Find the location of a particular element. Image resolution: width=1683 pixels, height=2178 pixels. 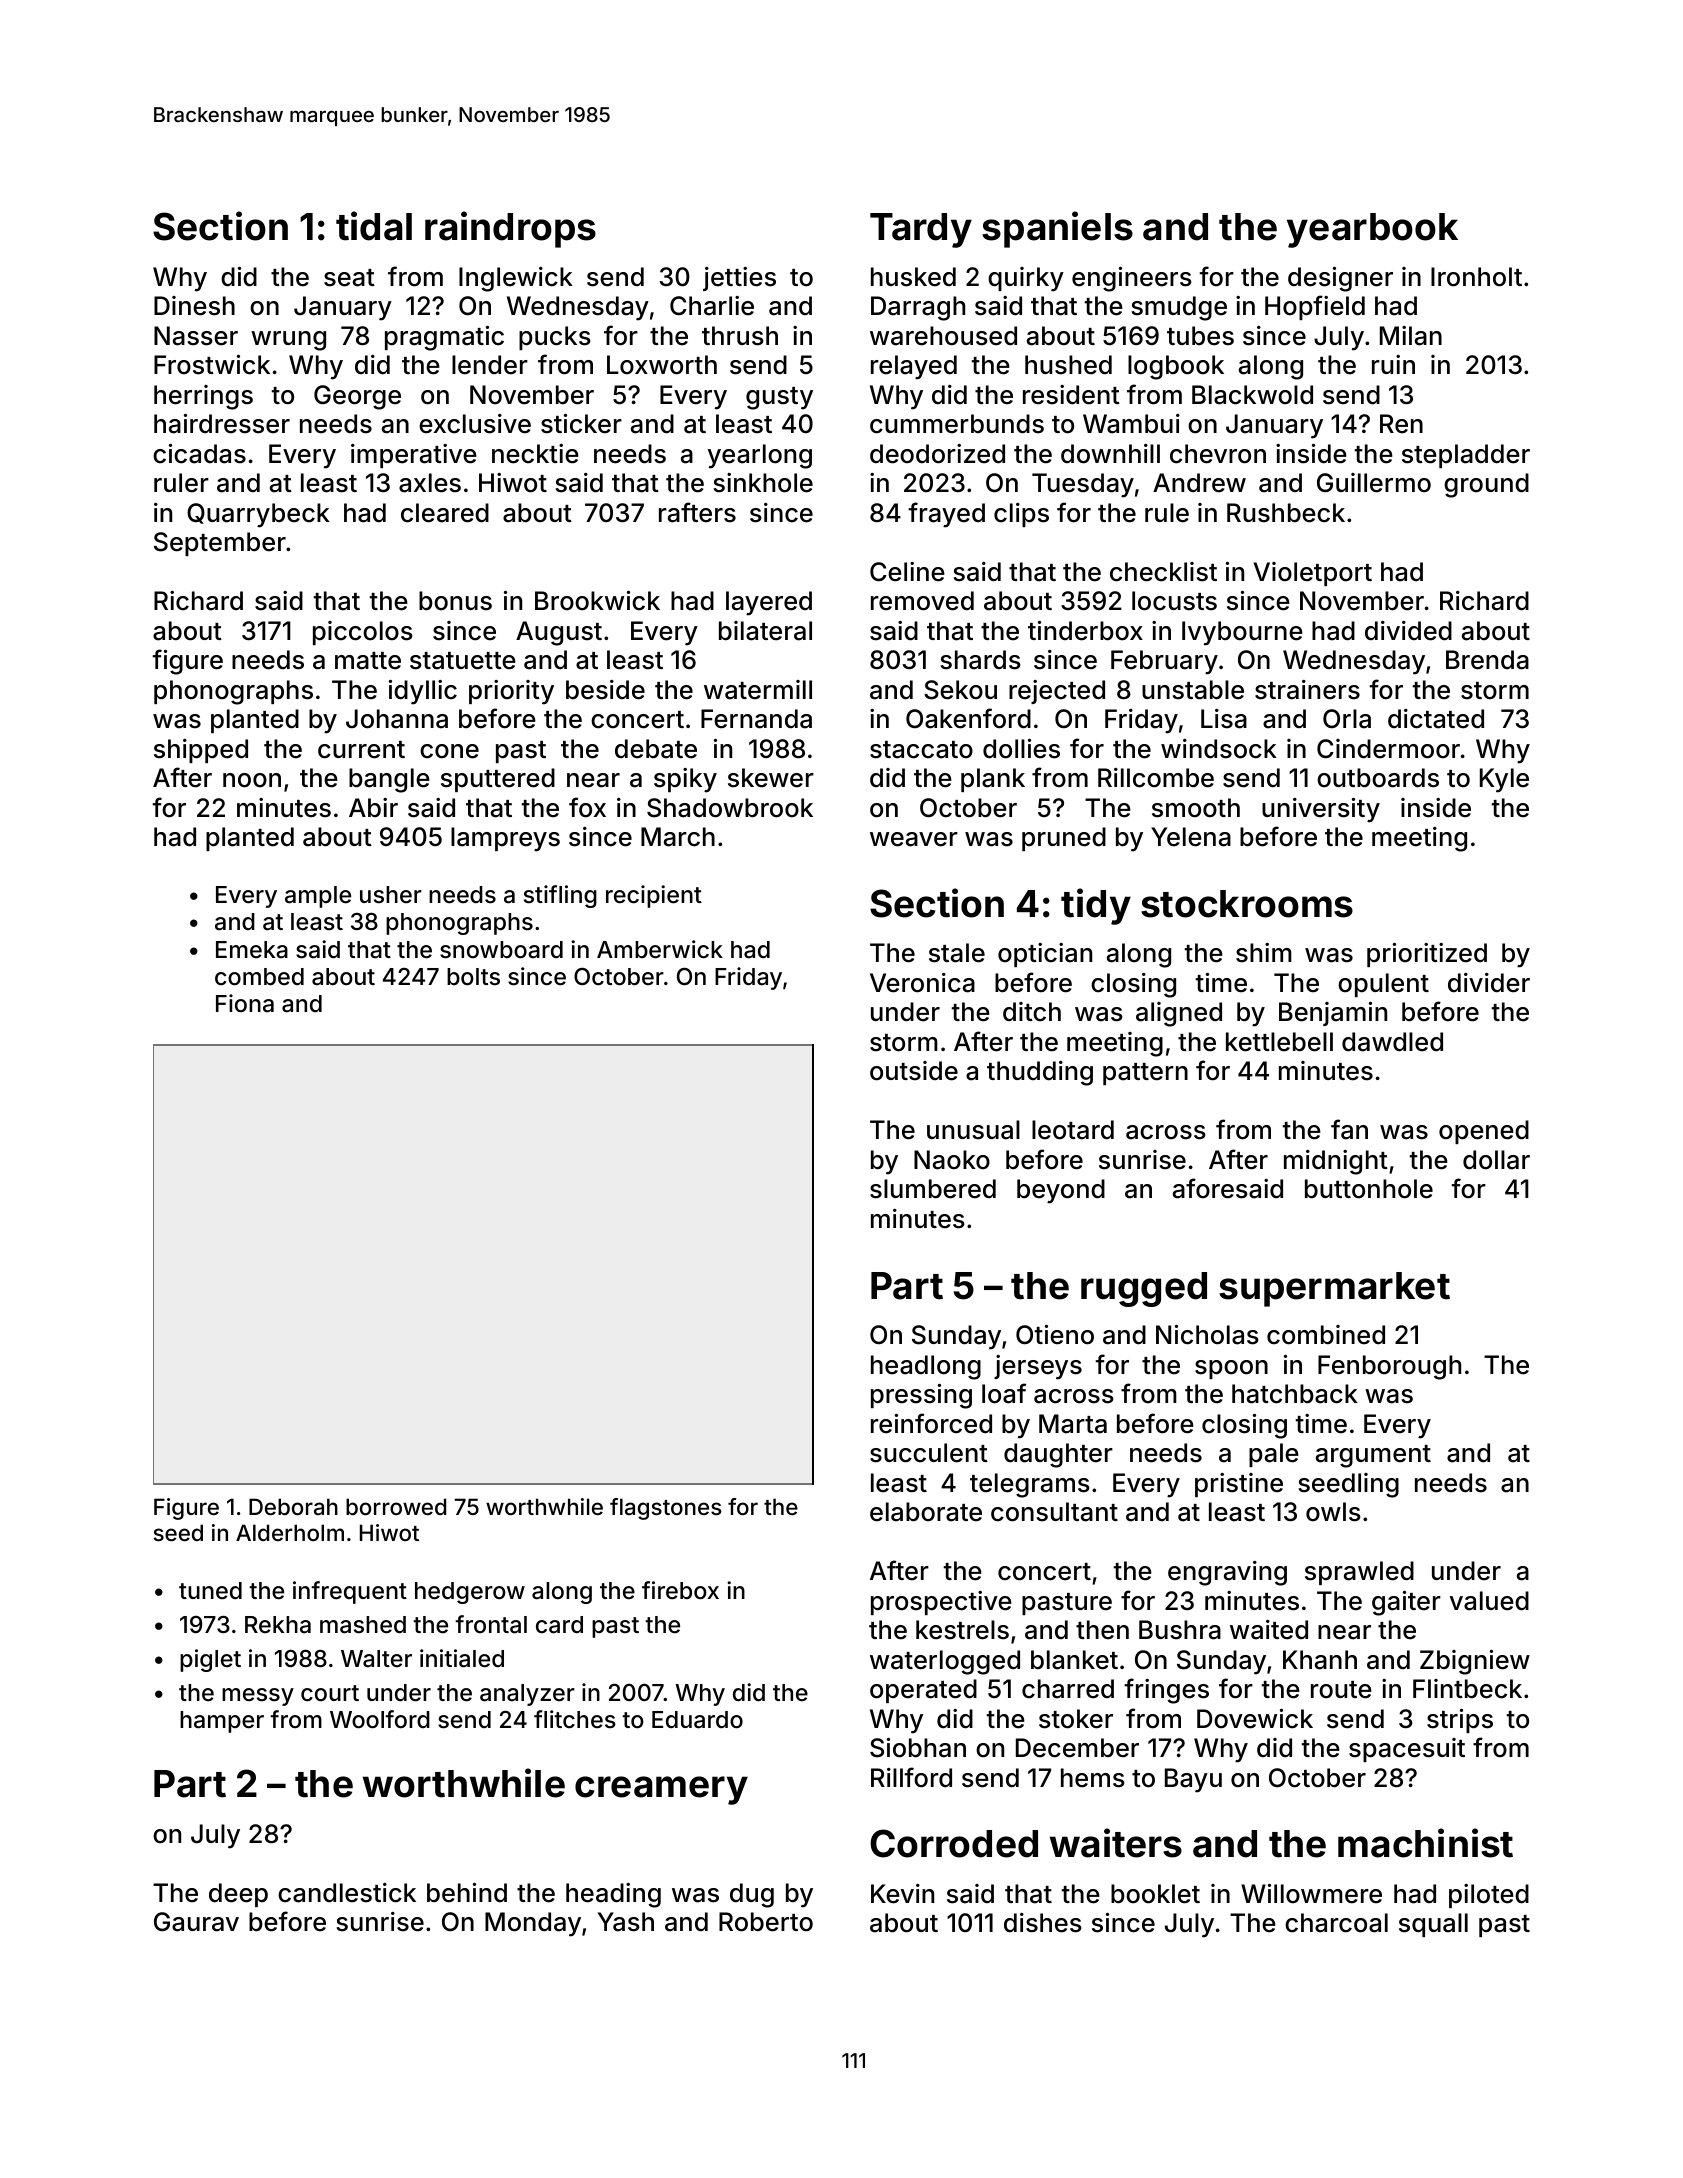

Gaurav is located at coordinates (196, 1922).
